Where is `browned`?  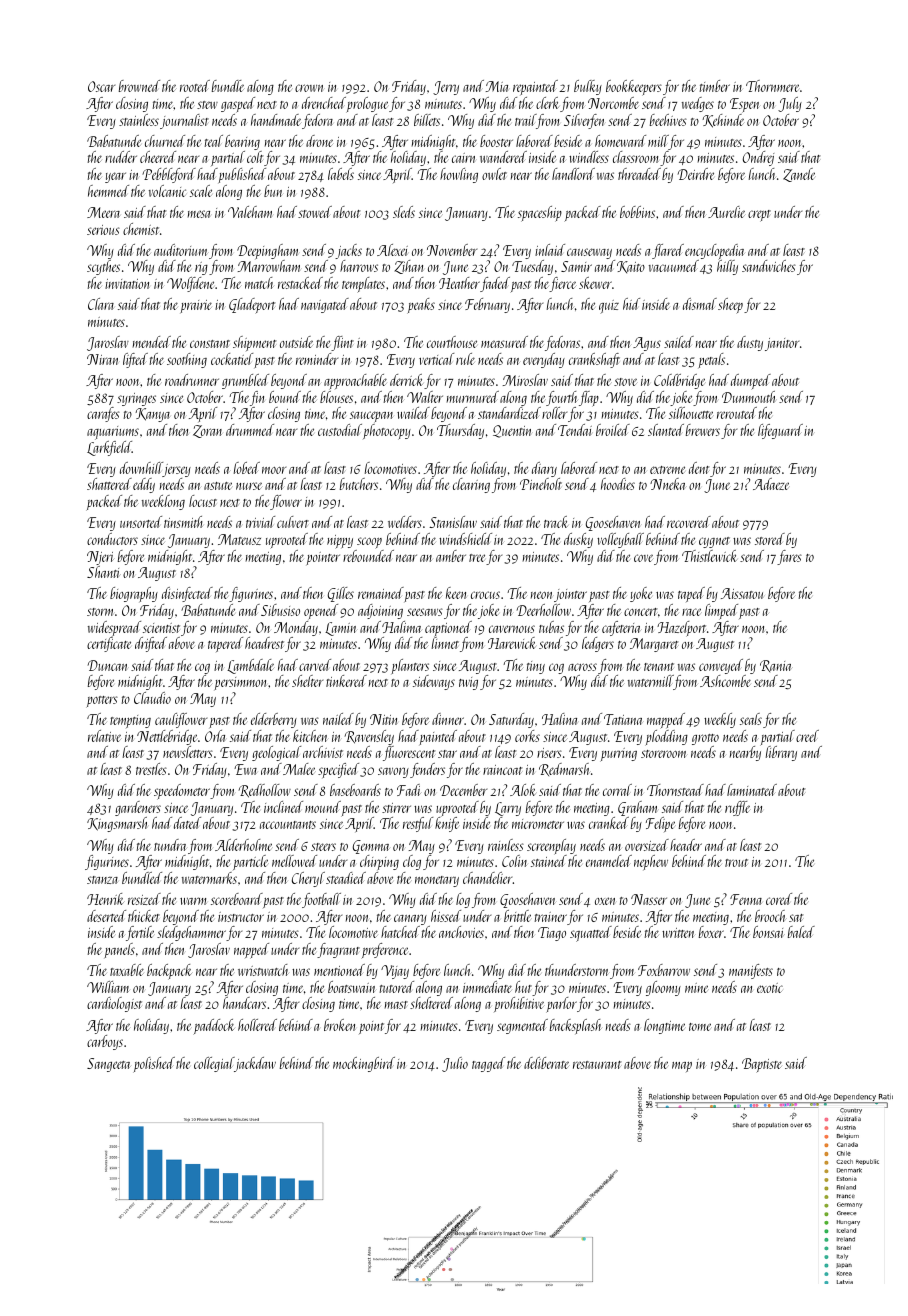
browned is located at coordinates (139, 86).
